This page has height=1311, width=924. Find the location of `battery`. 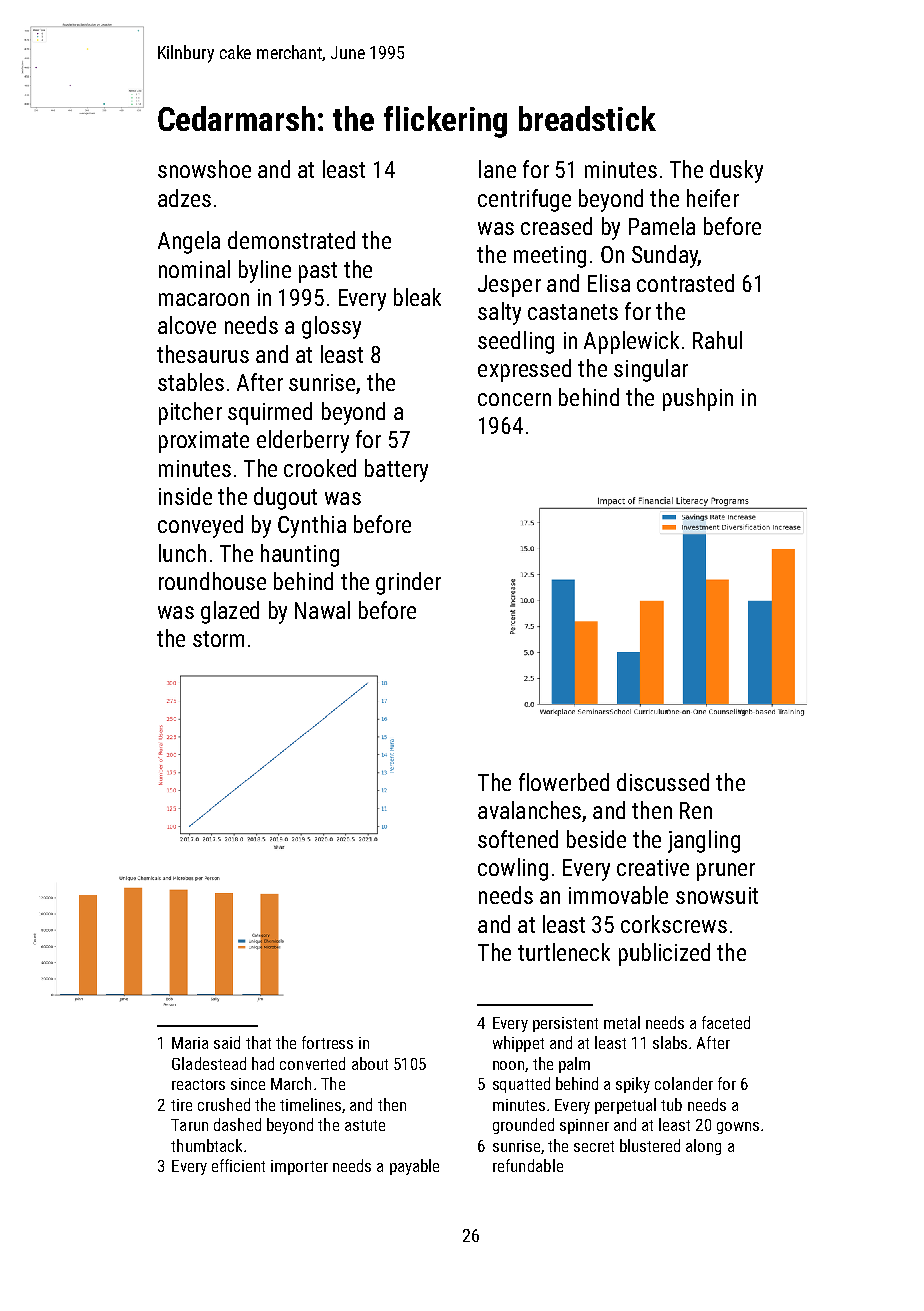

battery is located at coordinates (396, 470).
